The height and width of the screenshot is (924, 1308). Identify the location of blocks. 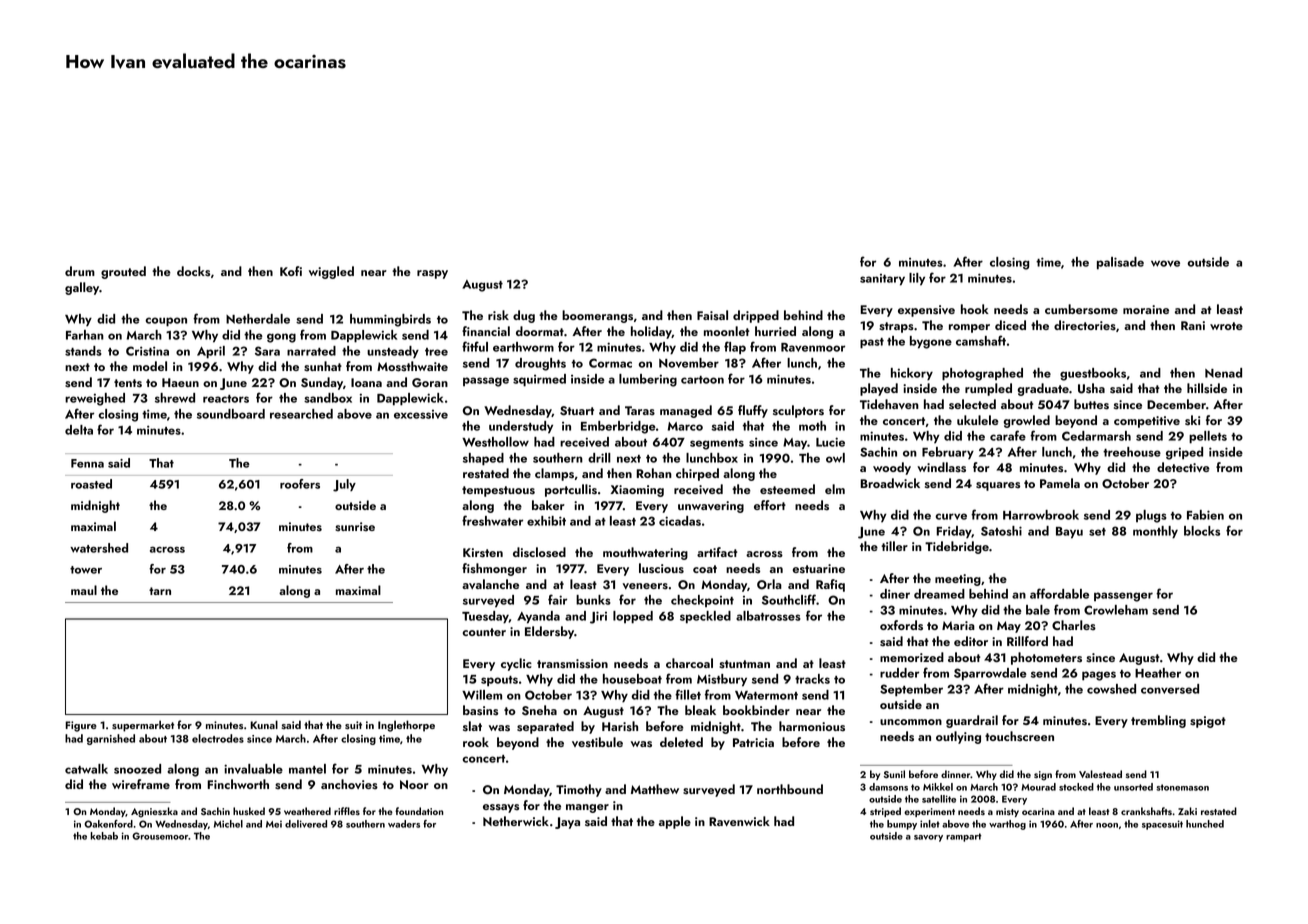
(1202, 531).
